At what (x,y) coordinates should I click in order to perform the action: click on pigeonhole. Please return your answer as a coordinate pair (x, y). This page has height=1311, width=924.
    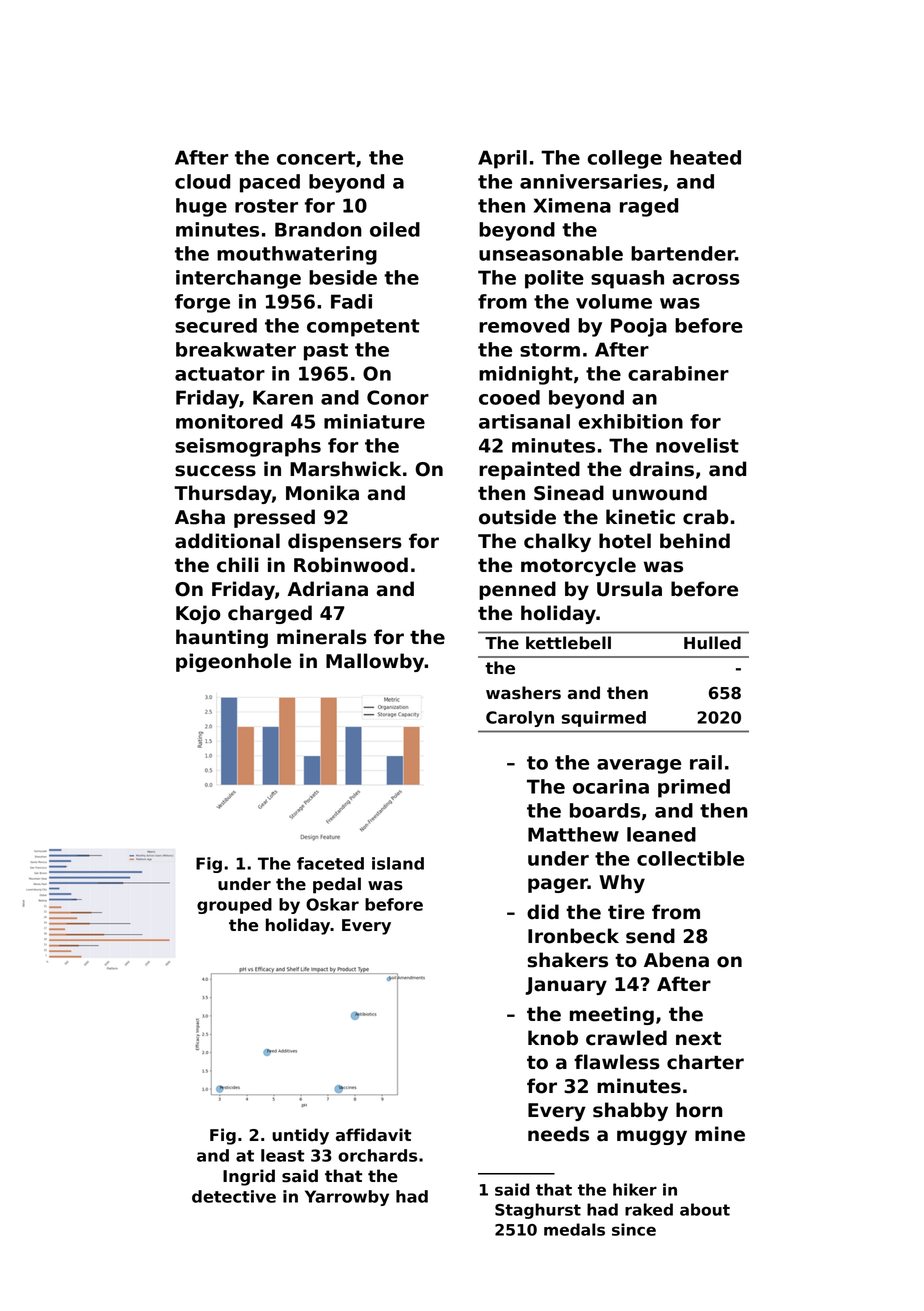
    Looking at the image, I should click on (233, 662).
